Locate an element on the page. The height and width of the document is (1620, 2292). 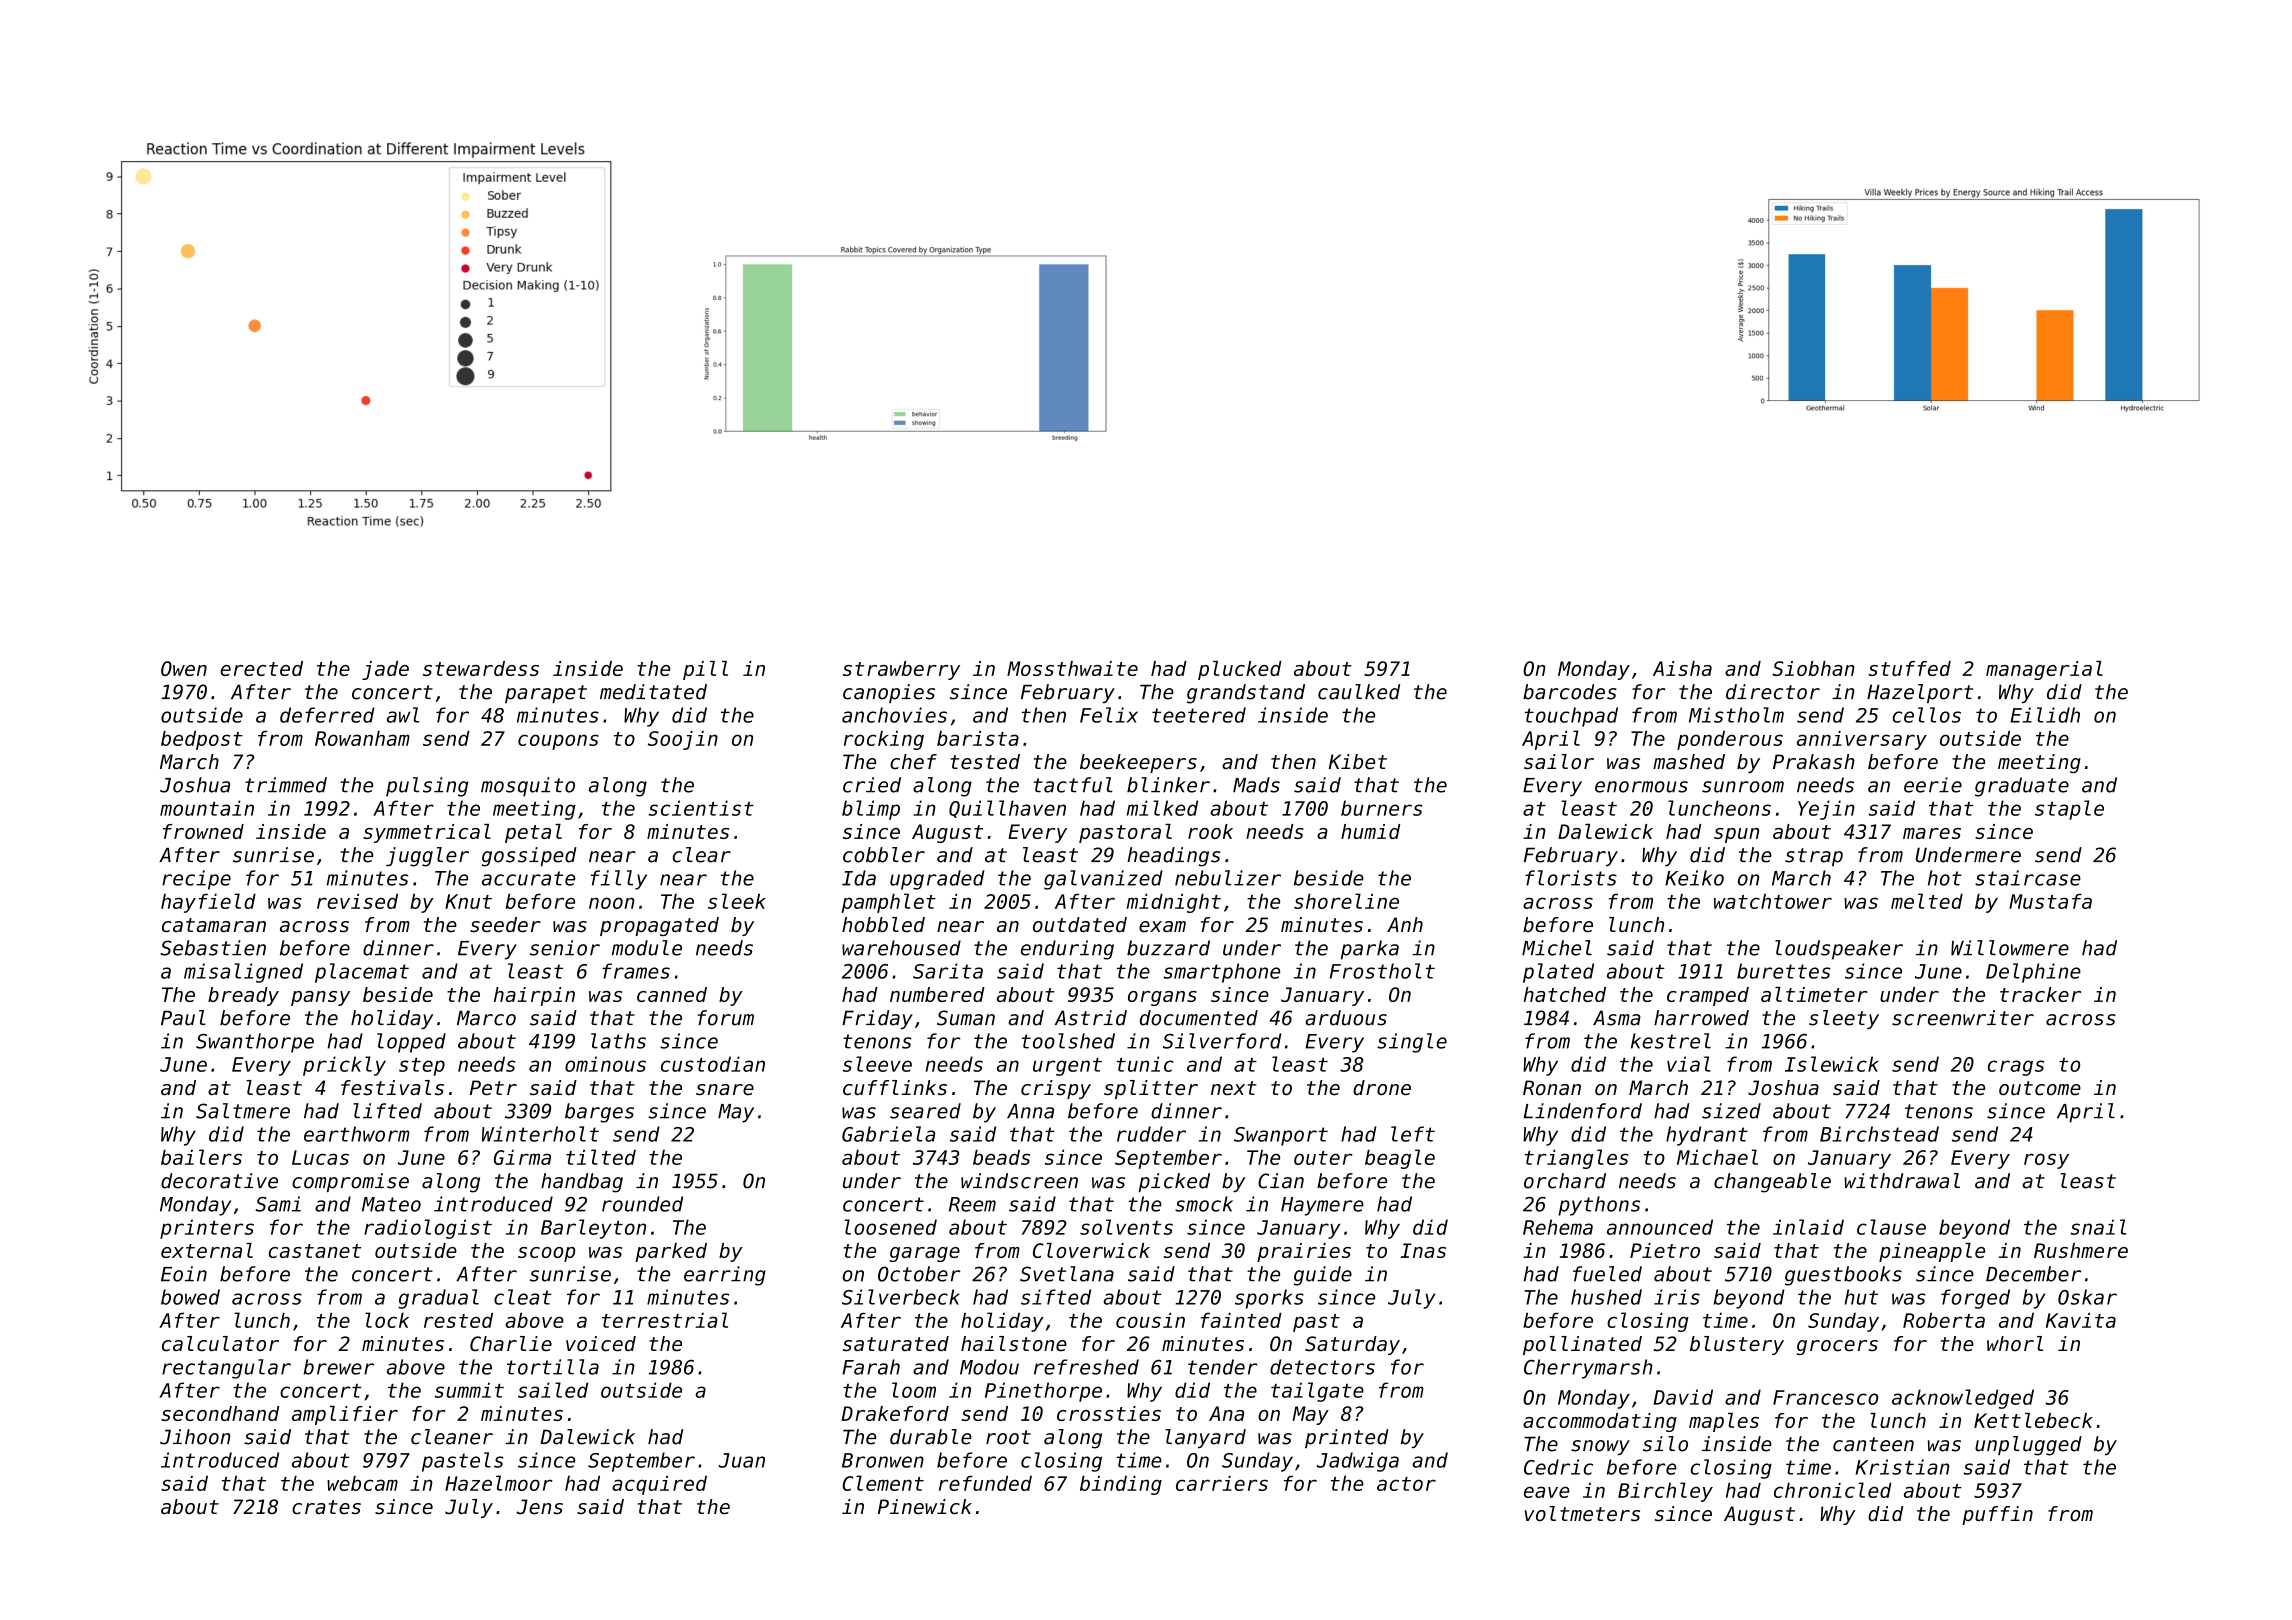
burners is located at coordinates (1382, 808).
